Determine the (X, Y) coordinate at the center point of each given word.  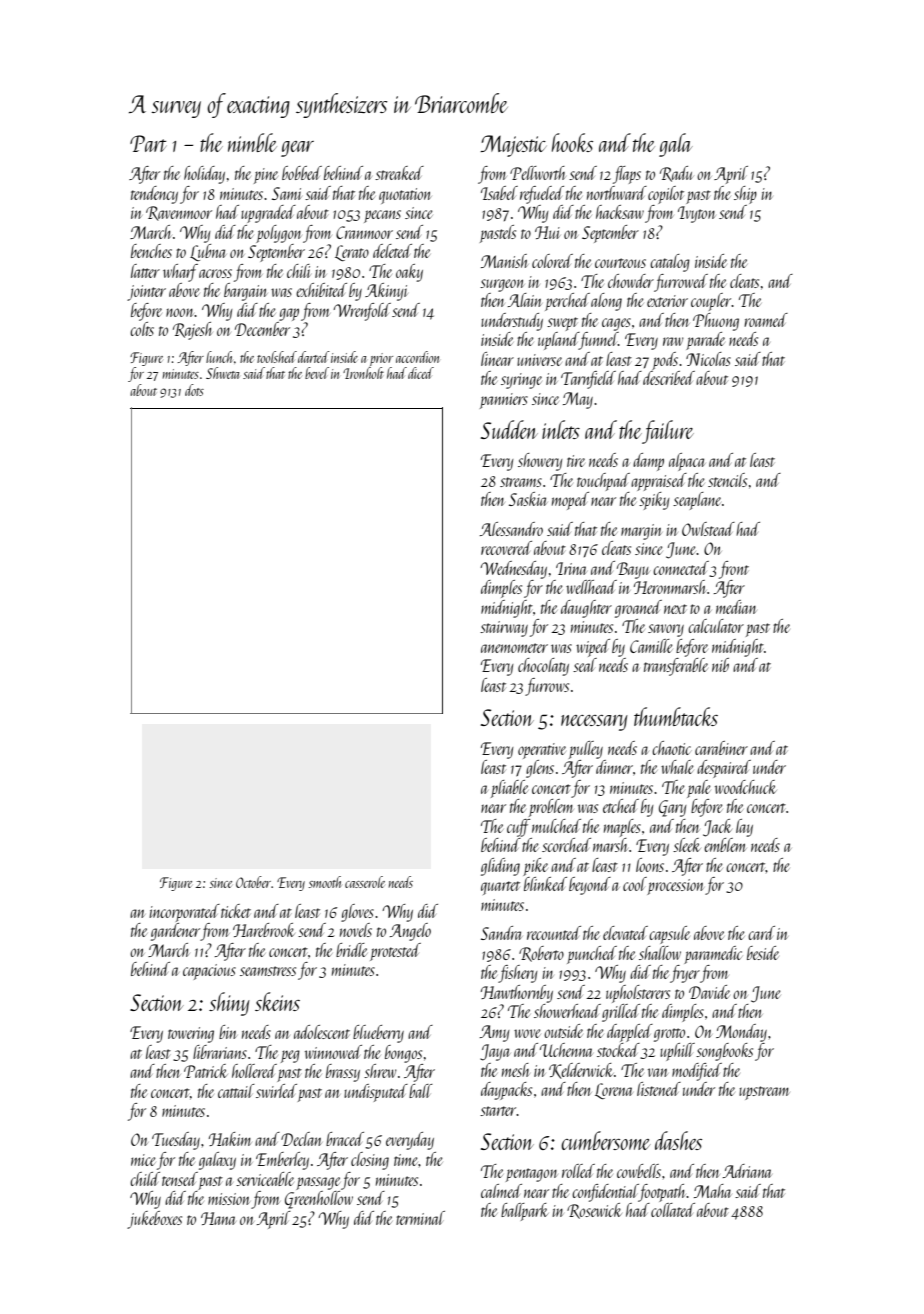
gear (297, 149)
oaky (409, 273)
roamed (766, 320)
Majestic (513, 146)
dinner (614, 767)
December (262, 329)
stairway (504, 629)
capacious (209, 972)
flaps (627, 175)
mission (229, 1199)
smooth (325, 882)
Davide (709, 992)
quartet (500, 888)
